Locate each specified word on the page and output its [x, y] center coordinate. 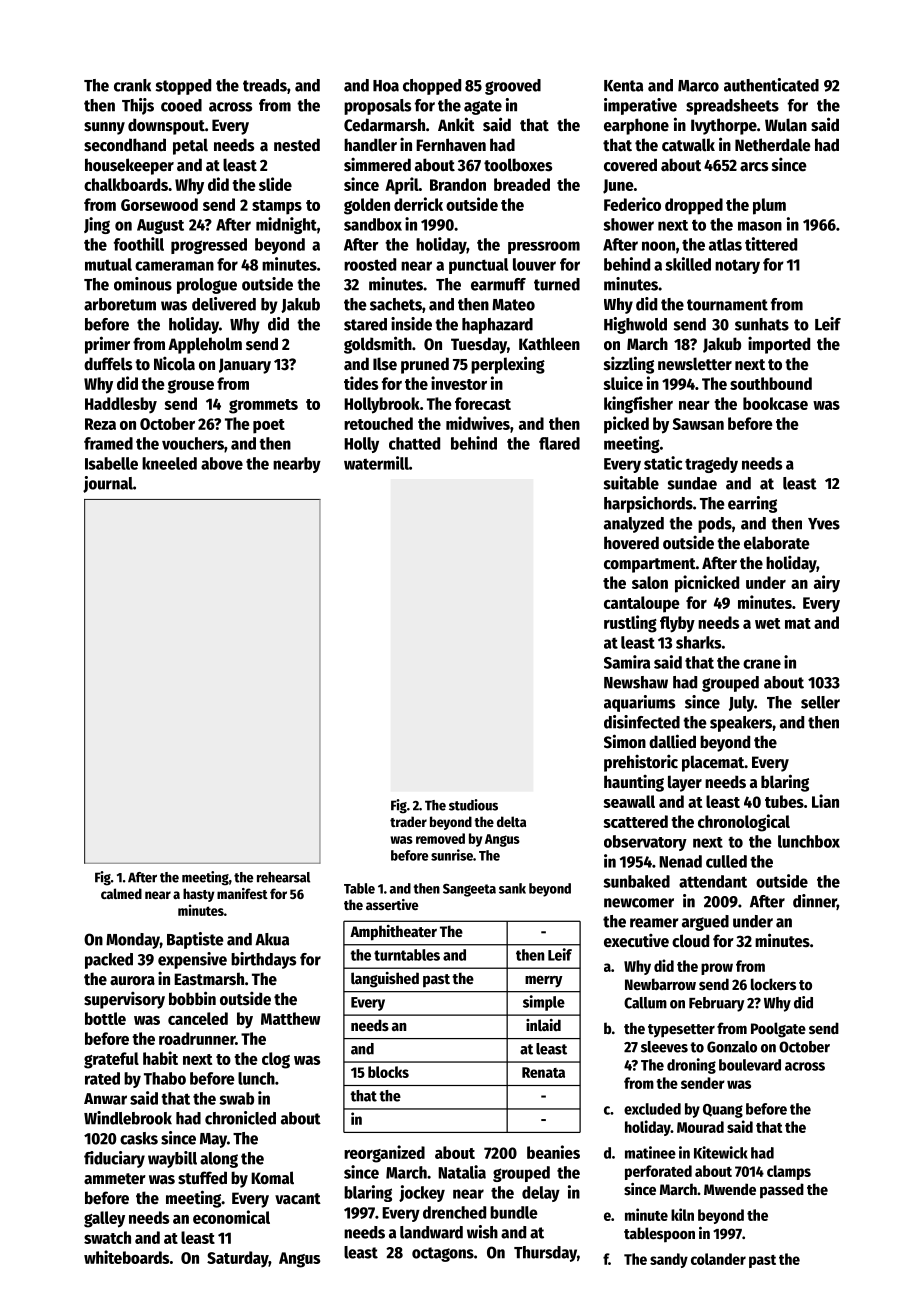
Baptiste [195, 940]
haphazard [497, 326]
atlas [725, 244]
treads [265, 85]
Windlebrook [128, 1118]
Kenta [623, 86]
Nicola [174, 363]
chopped [432, 87]
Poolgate [778, 1030]
